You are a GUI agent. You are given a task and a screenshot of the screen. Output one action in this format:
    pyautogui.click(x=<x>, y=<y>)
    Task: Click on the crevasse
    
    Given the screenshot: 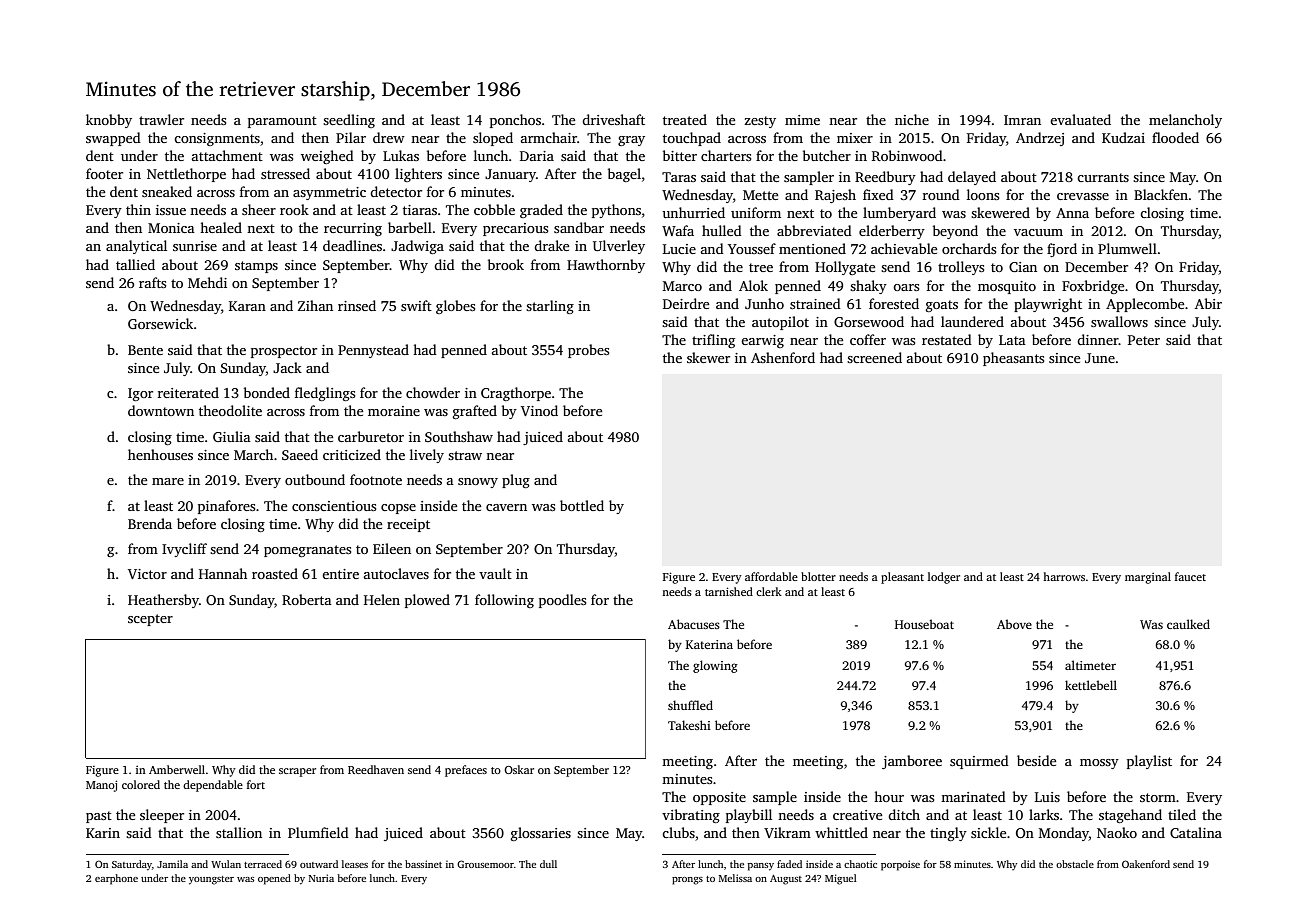 What is the action you would take?
    pyautogui.click(x=1083, y=196)
